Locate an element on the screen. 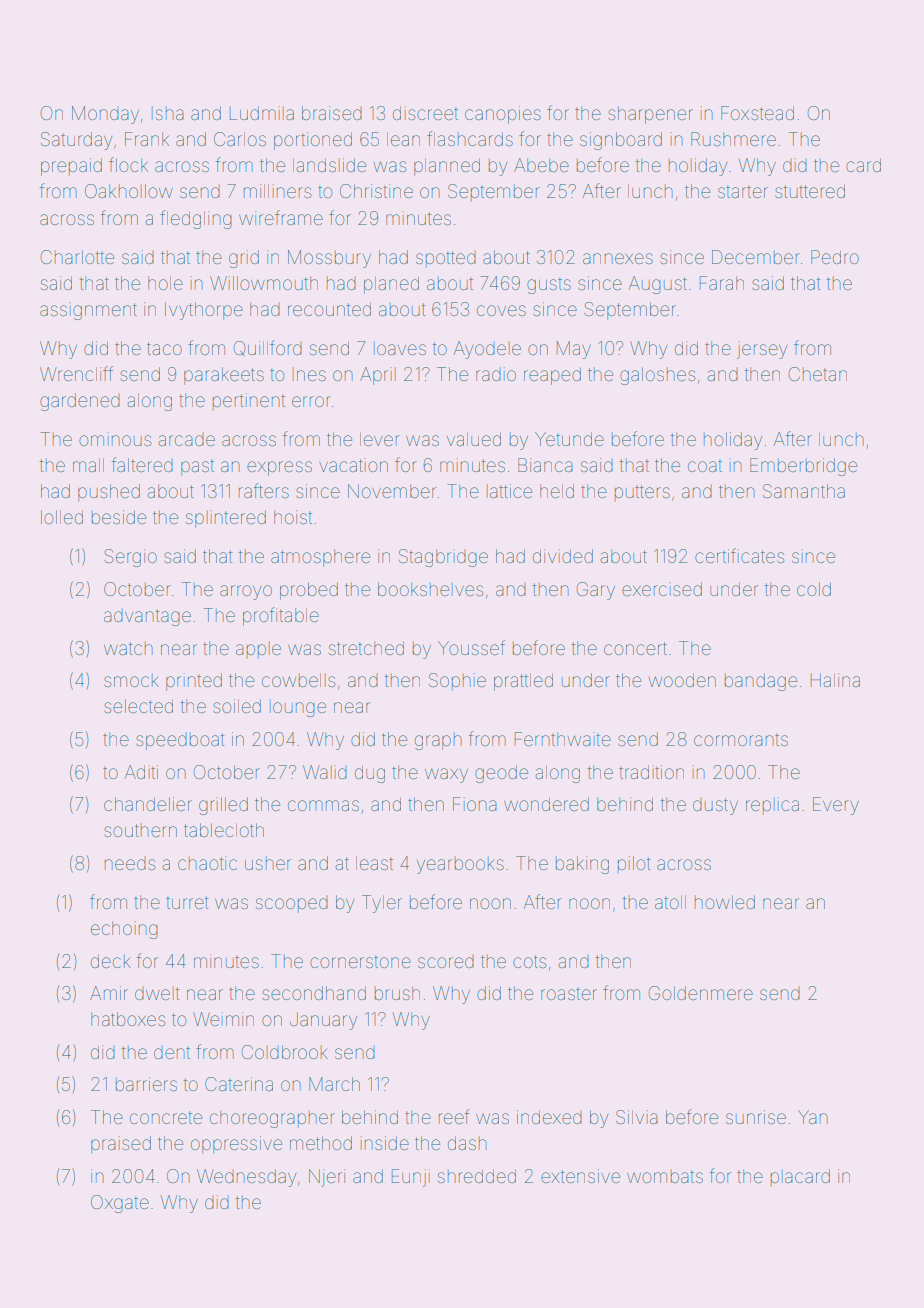  lattice is located at coordinates (509, 491).
